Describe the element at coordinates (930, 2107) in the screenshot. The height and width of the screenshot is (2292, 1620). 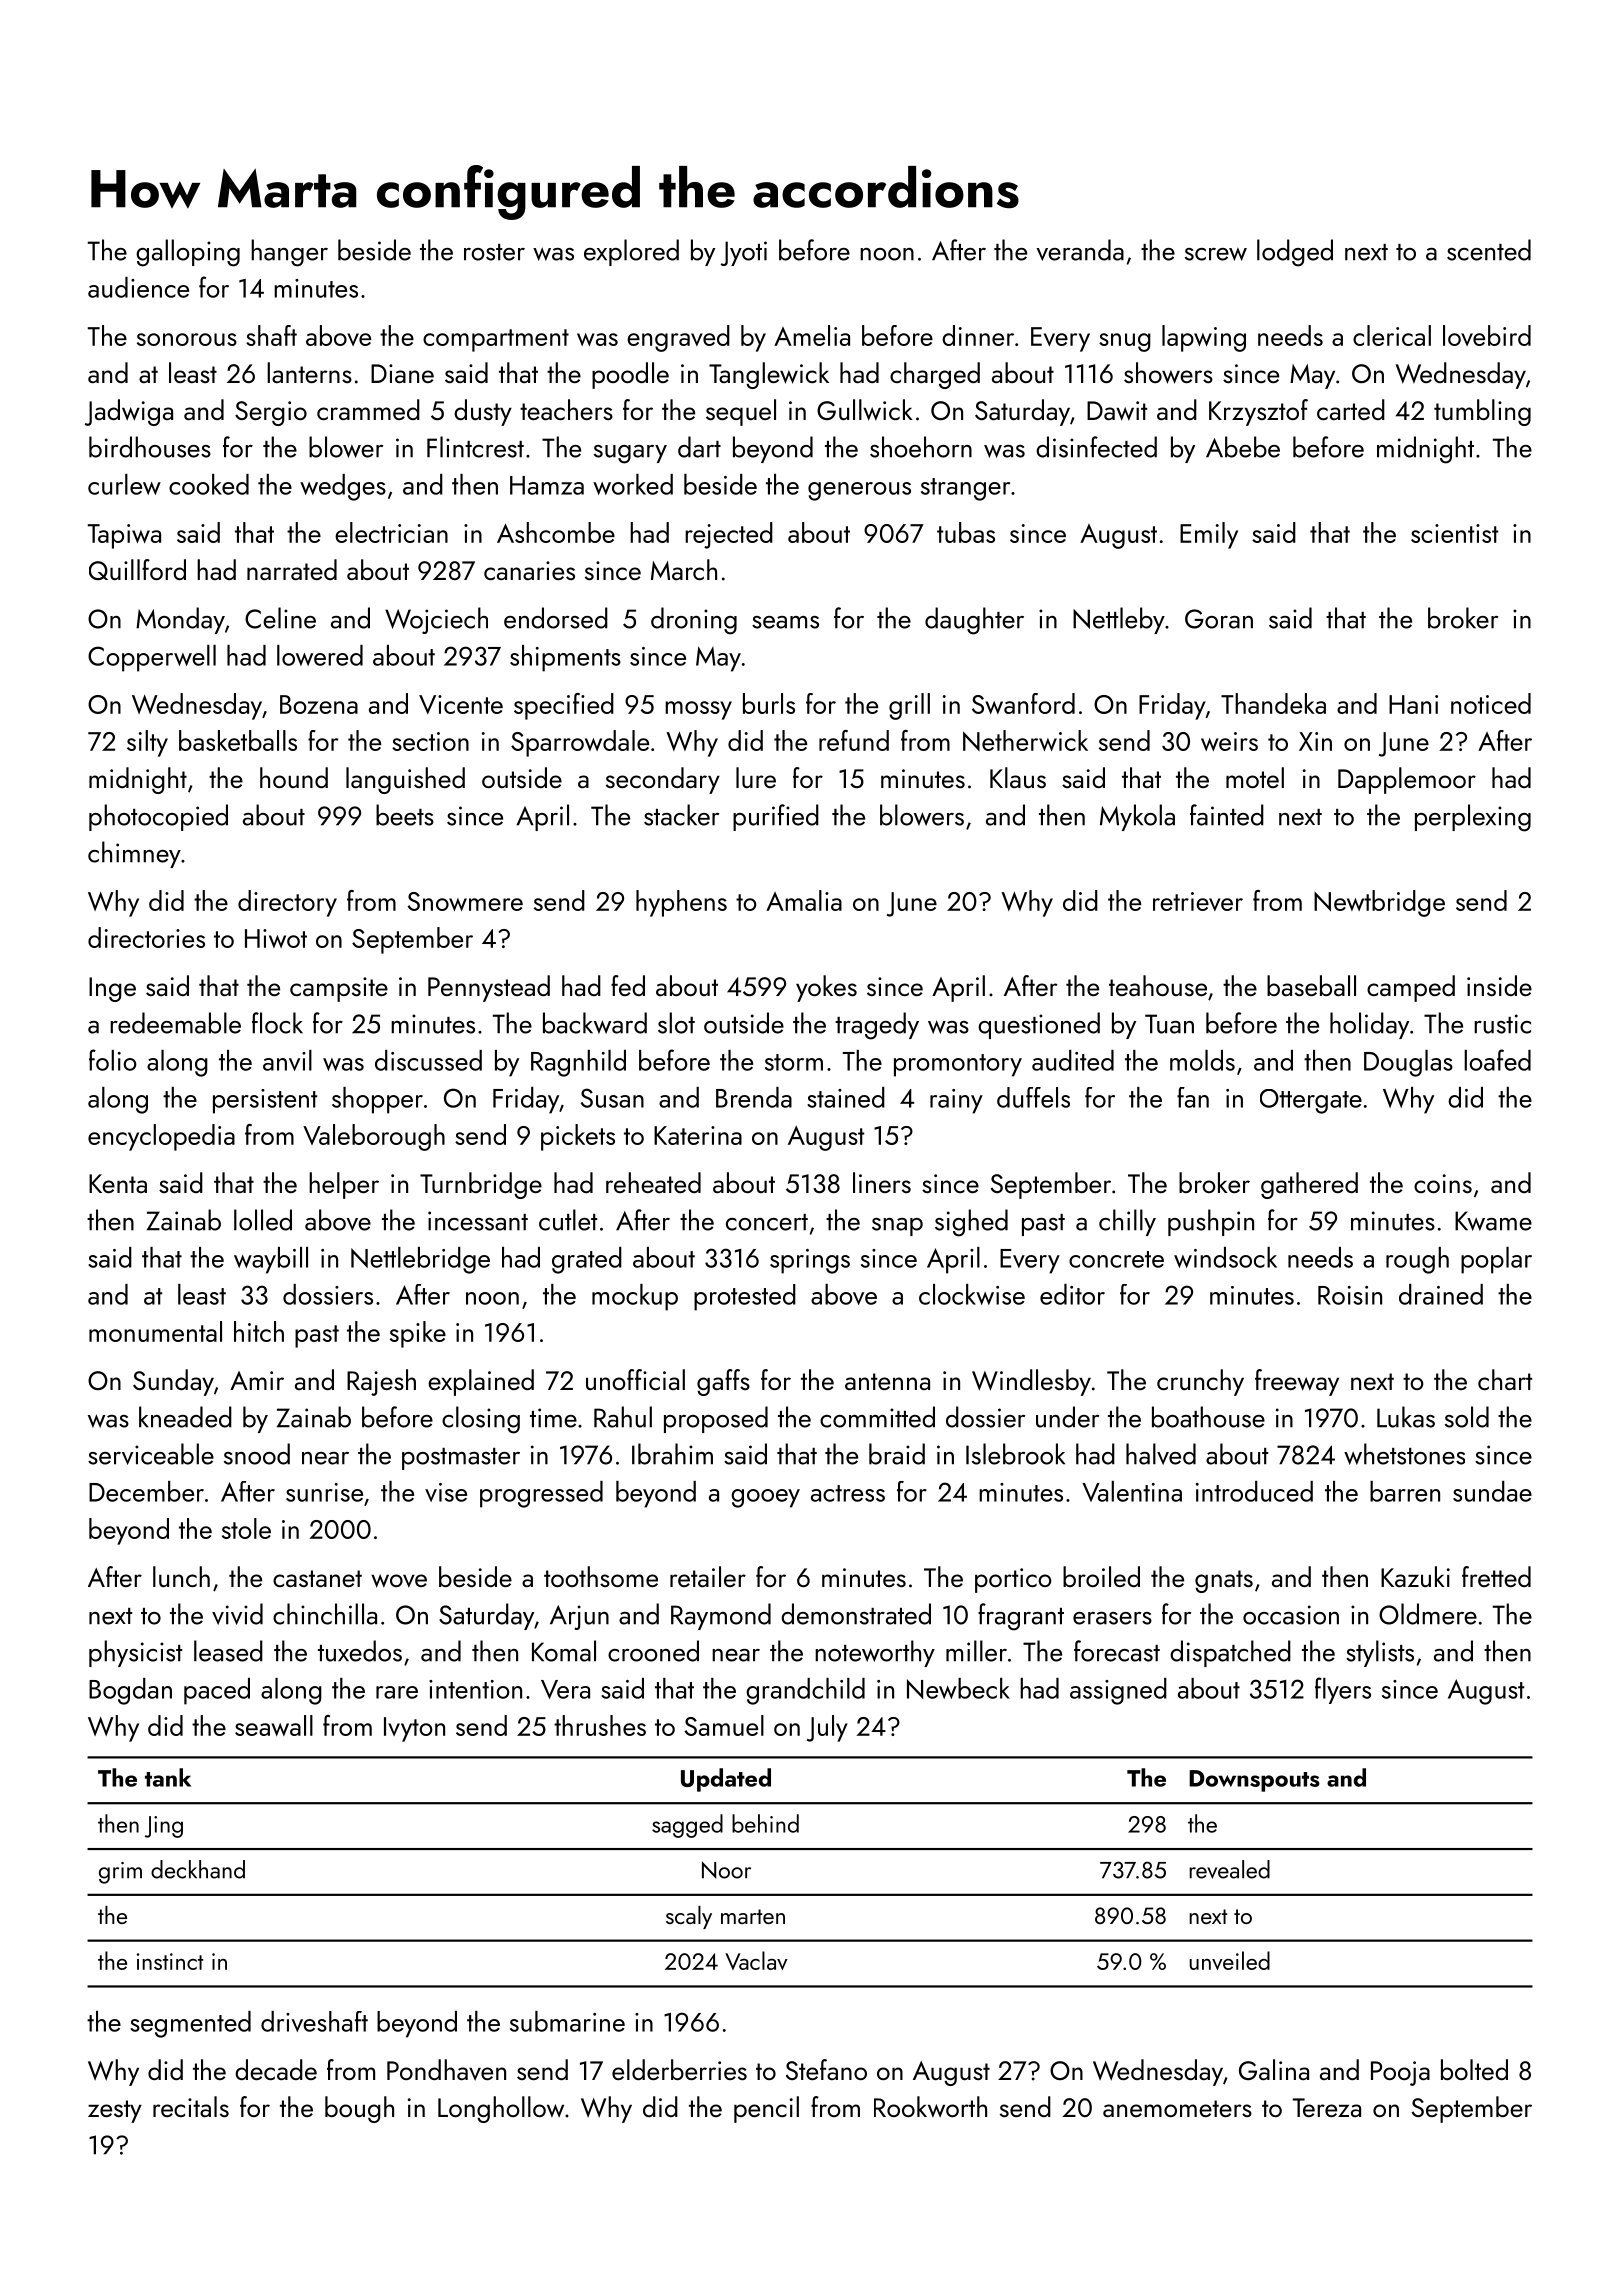
I see `Rookworth` at that location.
